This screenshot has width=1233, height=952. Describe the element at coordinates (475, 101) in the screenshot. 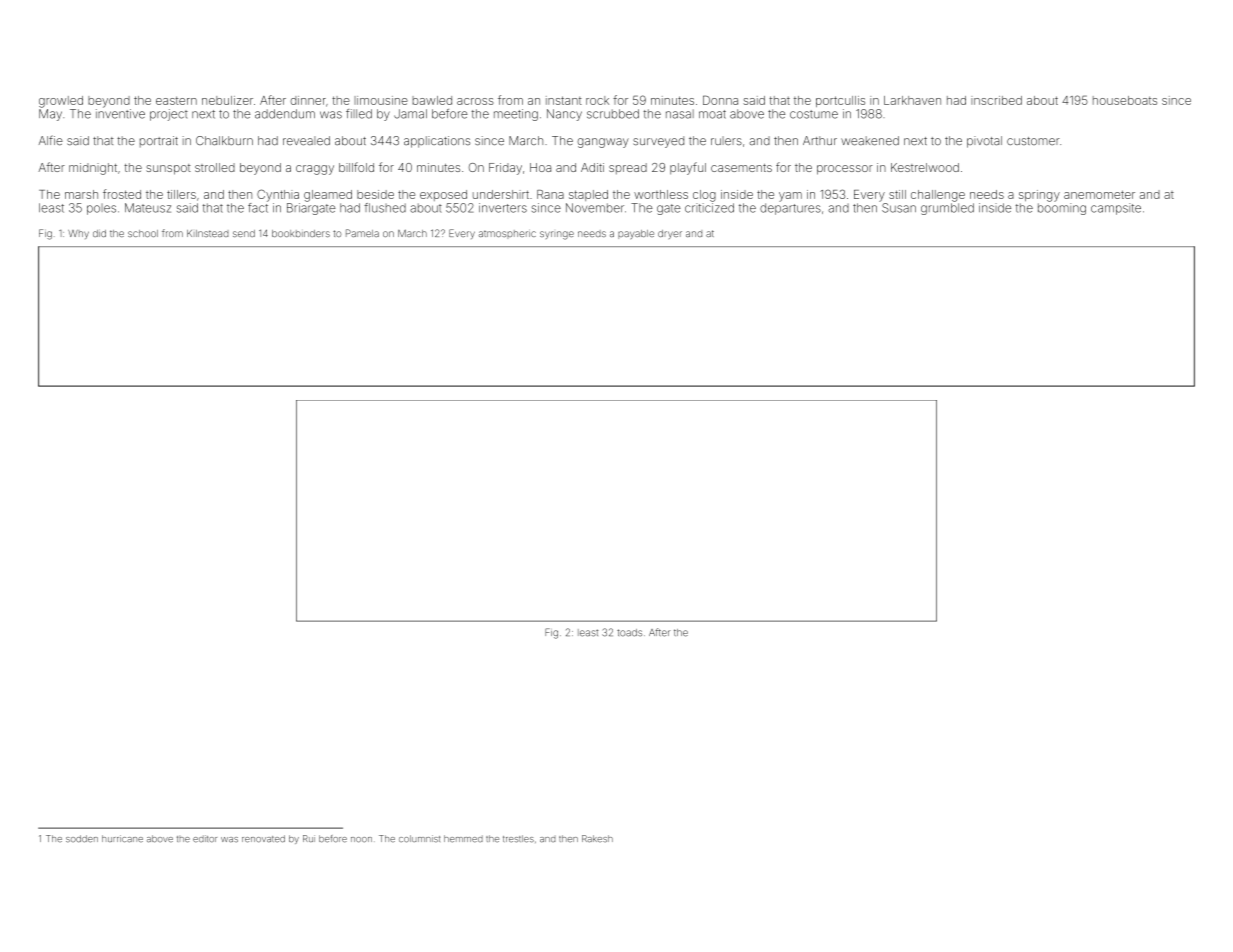

I see `across` at that location.
